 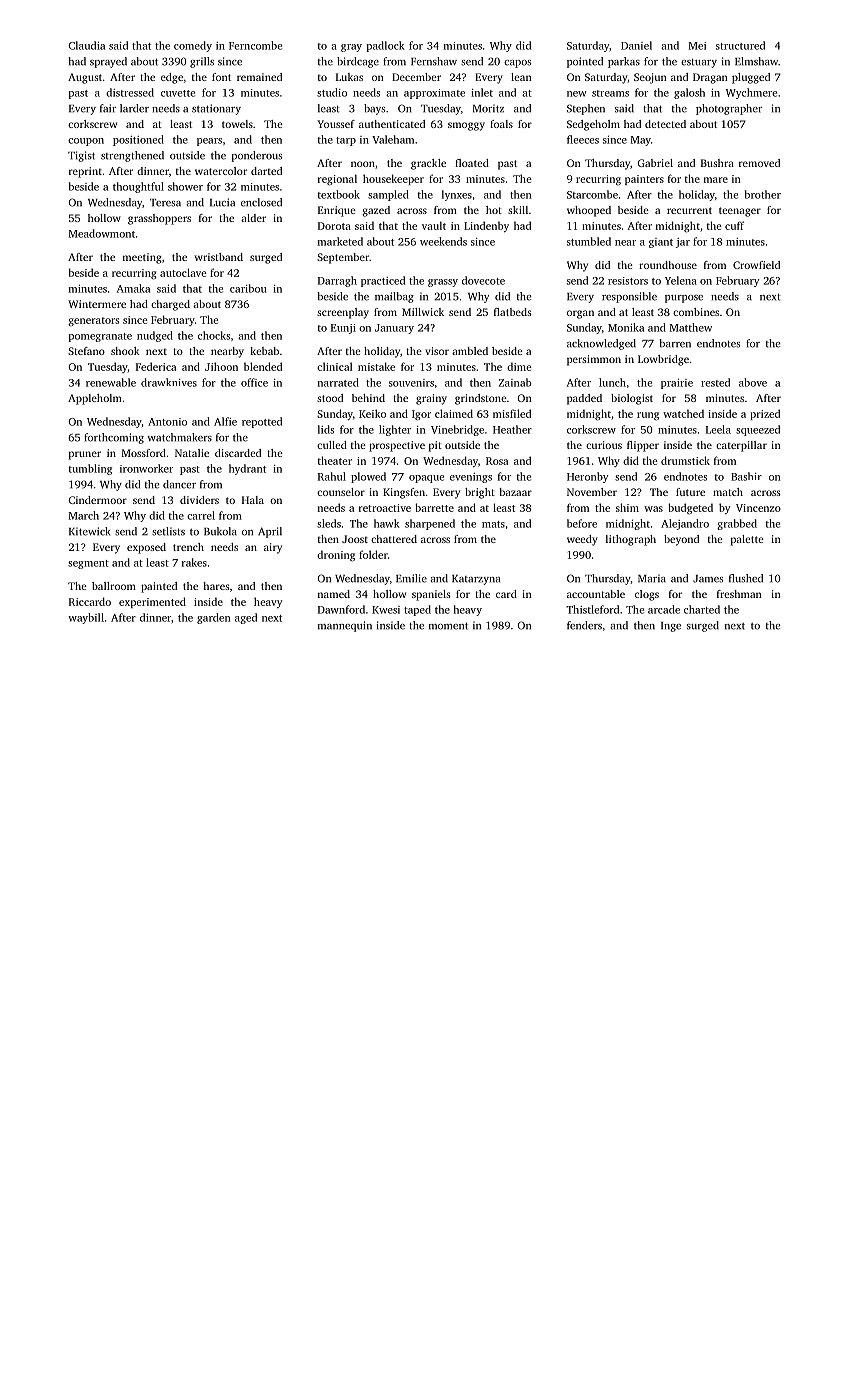 I want to click on Bushra, so click(x=717, y=163).
